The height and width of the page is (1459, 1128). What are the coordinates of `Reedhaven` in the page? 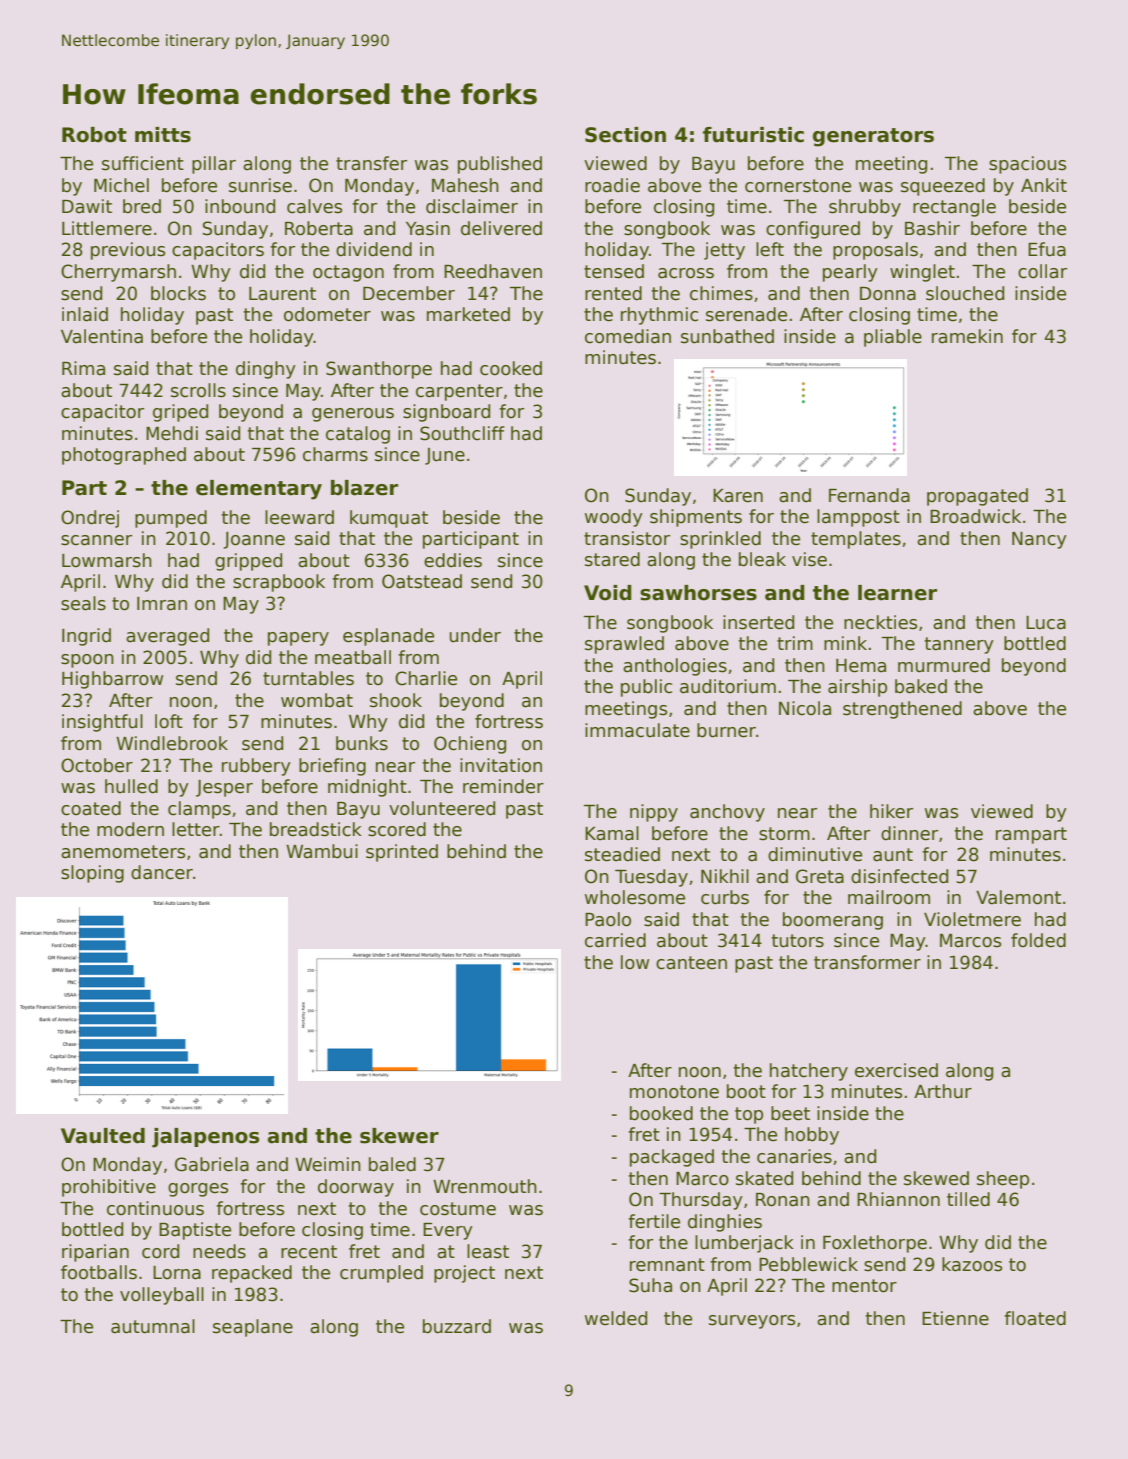 It's located at (493, 271).
